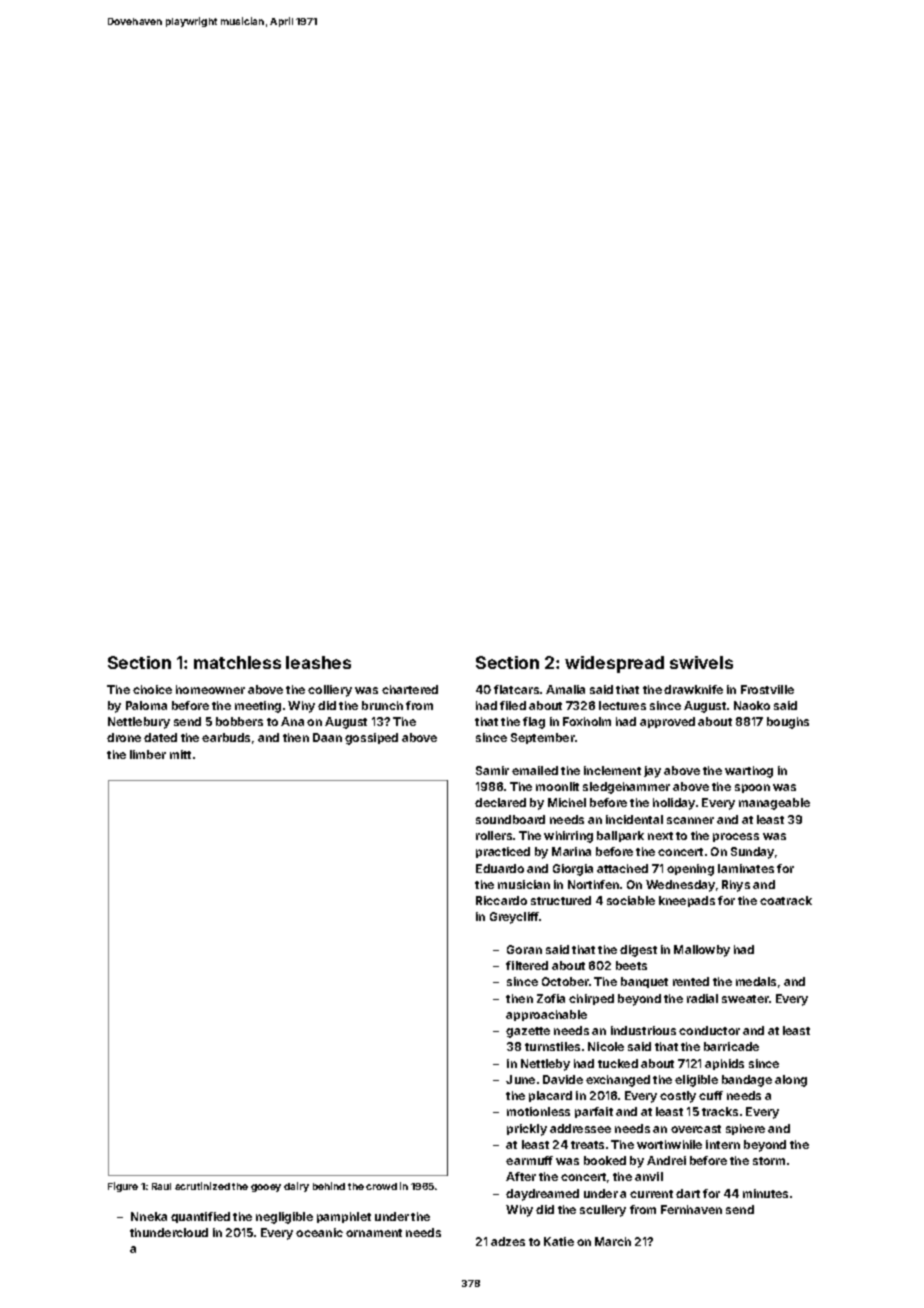 The height and width of the page is (1308, 924). I want to click on rollers, so click(494, 835).
